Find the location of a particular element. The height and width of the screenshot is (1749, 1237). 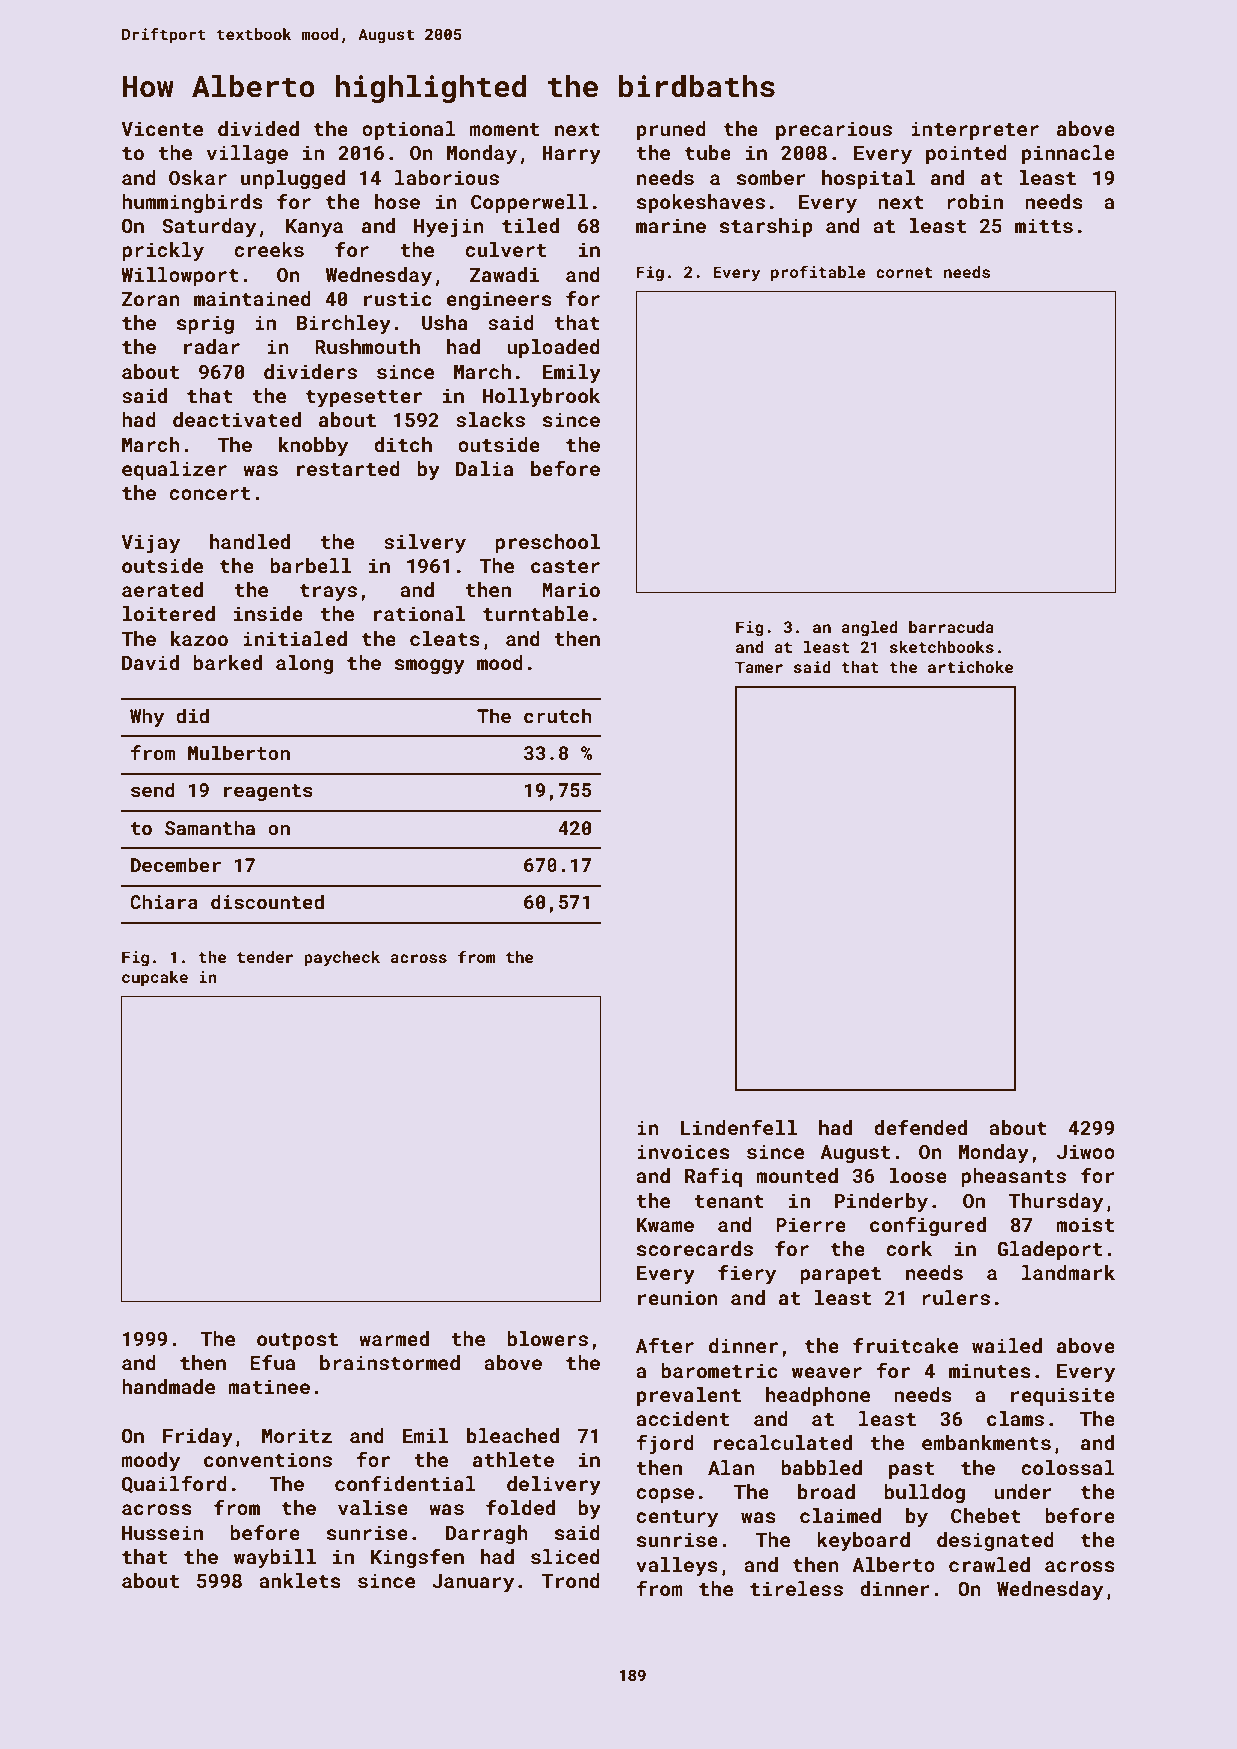

cupcake is located at coordinates (155, 979).
